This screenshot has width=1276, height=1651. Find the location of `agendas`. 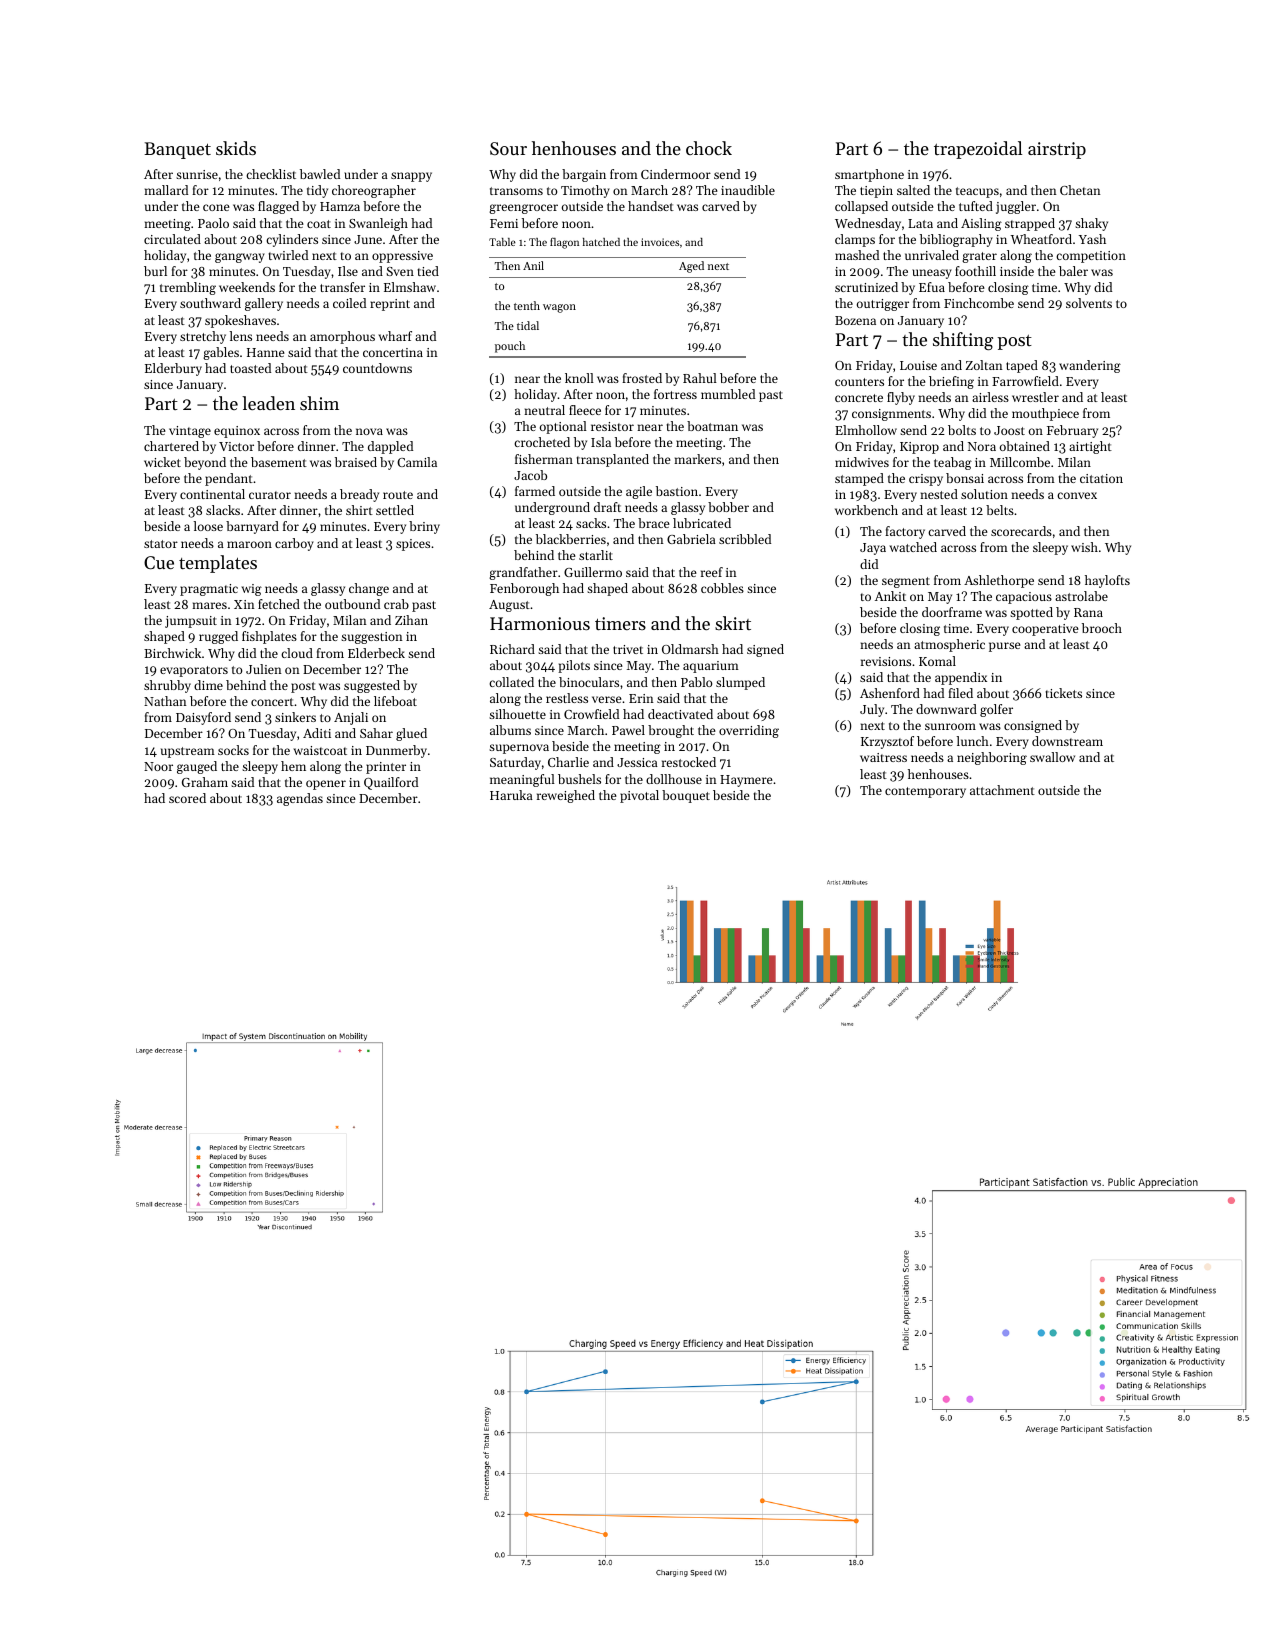

agendas is located at coordinates (300, 799).
